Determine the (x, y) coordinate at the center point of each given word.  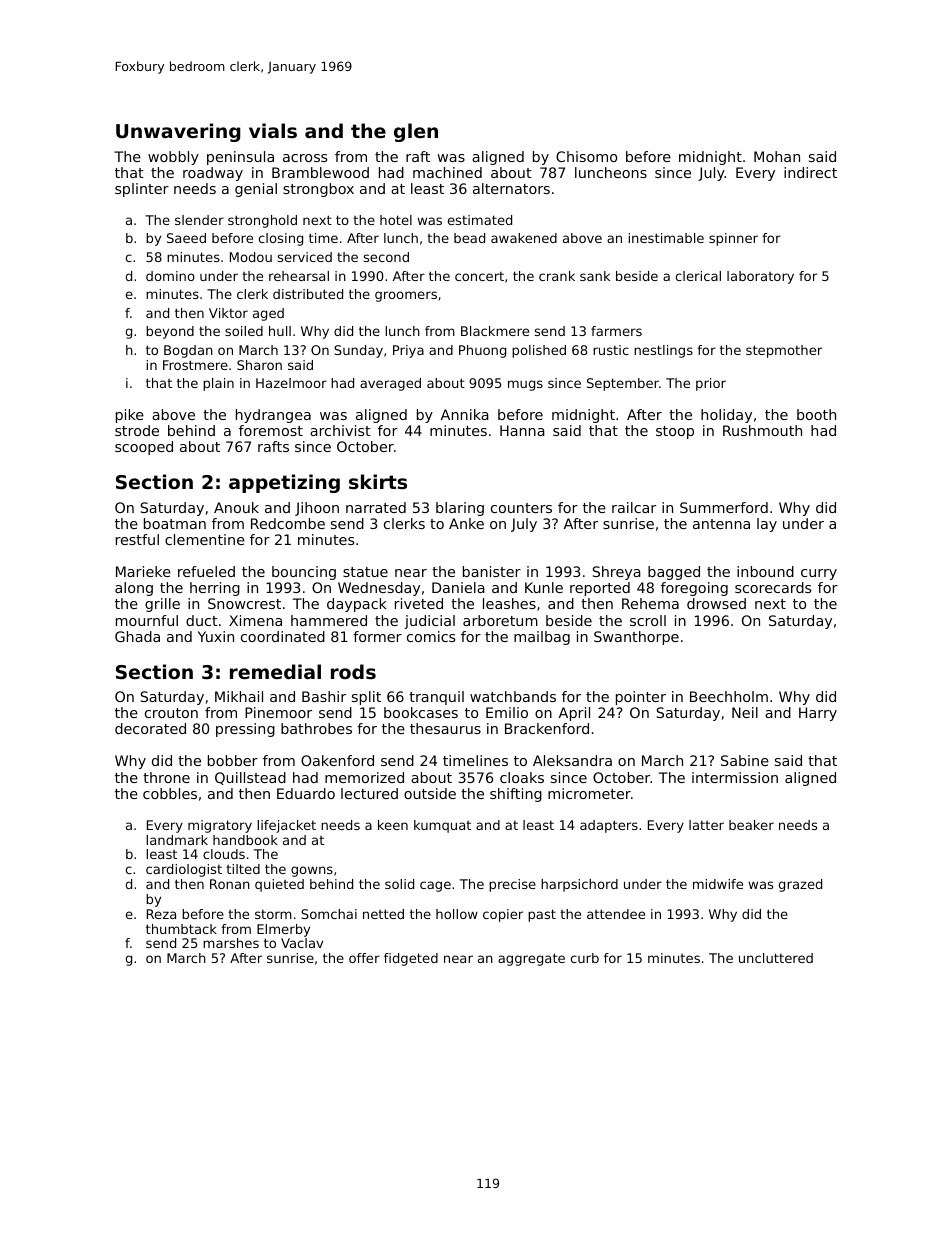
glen (416, 132)
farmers (616, 331)
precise (512, 885)
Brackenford (547, 728)
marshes (231, 943)
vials (273, 130)
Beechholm (729, 696)
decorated (150, 728)
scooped (144, 448)
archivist (340, 430)
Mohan (777, 156)
